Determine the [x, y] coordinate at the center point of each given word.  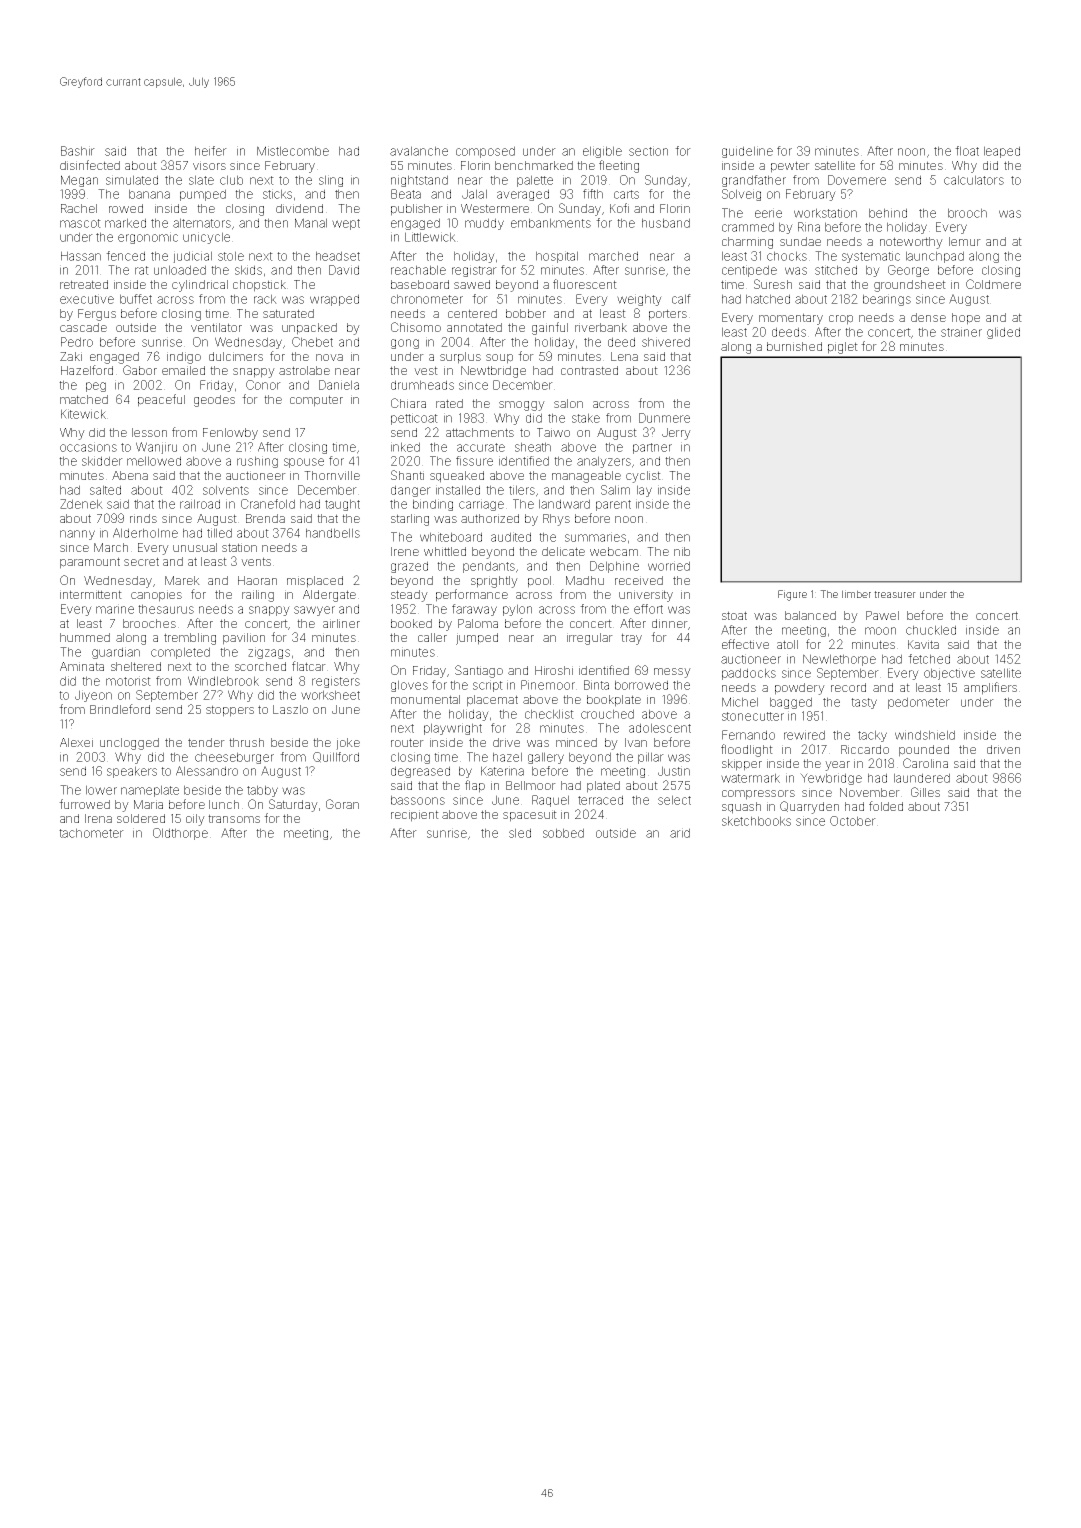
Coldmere [993, 284]
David [344, 270]
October [853, 821]
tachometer [91, 833]
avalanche [419, 151]
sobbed [563, 833]
